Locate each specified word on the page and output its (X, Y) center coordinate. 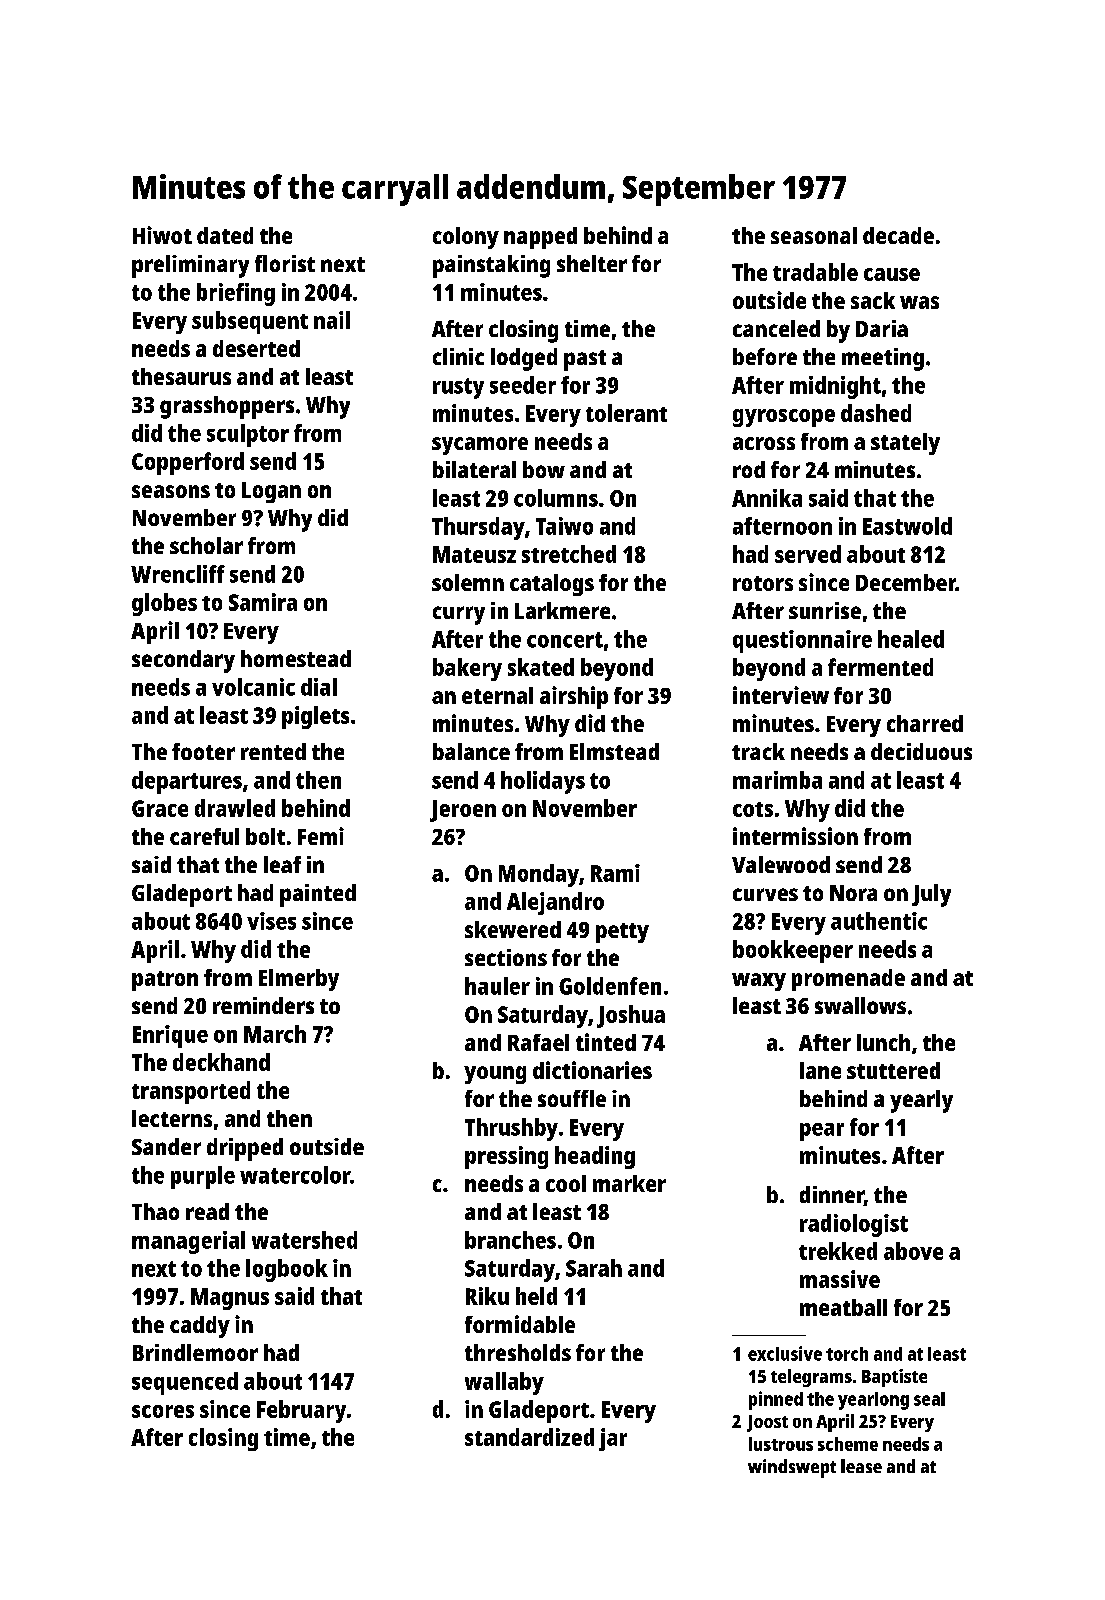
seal (929, 1399)
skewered (513, 929)
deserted (256, 348)
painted (318, 895)
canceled (776, 328)
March (275, 1034)
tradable (815, 272)
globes (164, 604)
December (906, 582)
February (301, 1411)
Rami (615, 873)
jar (613, 1439)
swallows (860, 1005)
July (931, 895)
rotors (763, 583)
